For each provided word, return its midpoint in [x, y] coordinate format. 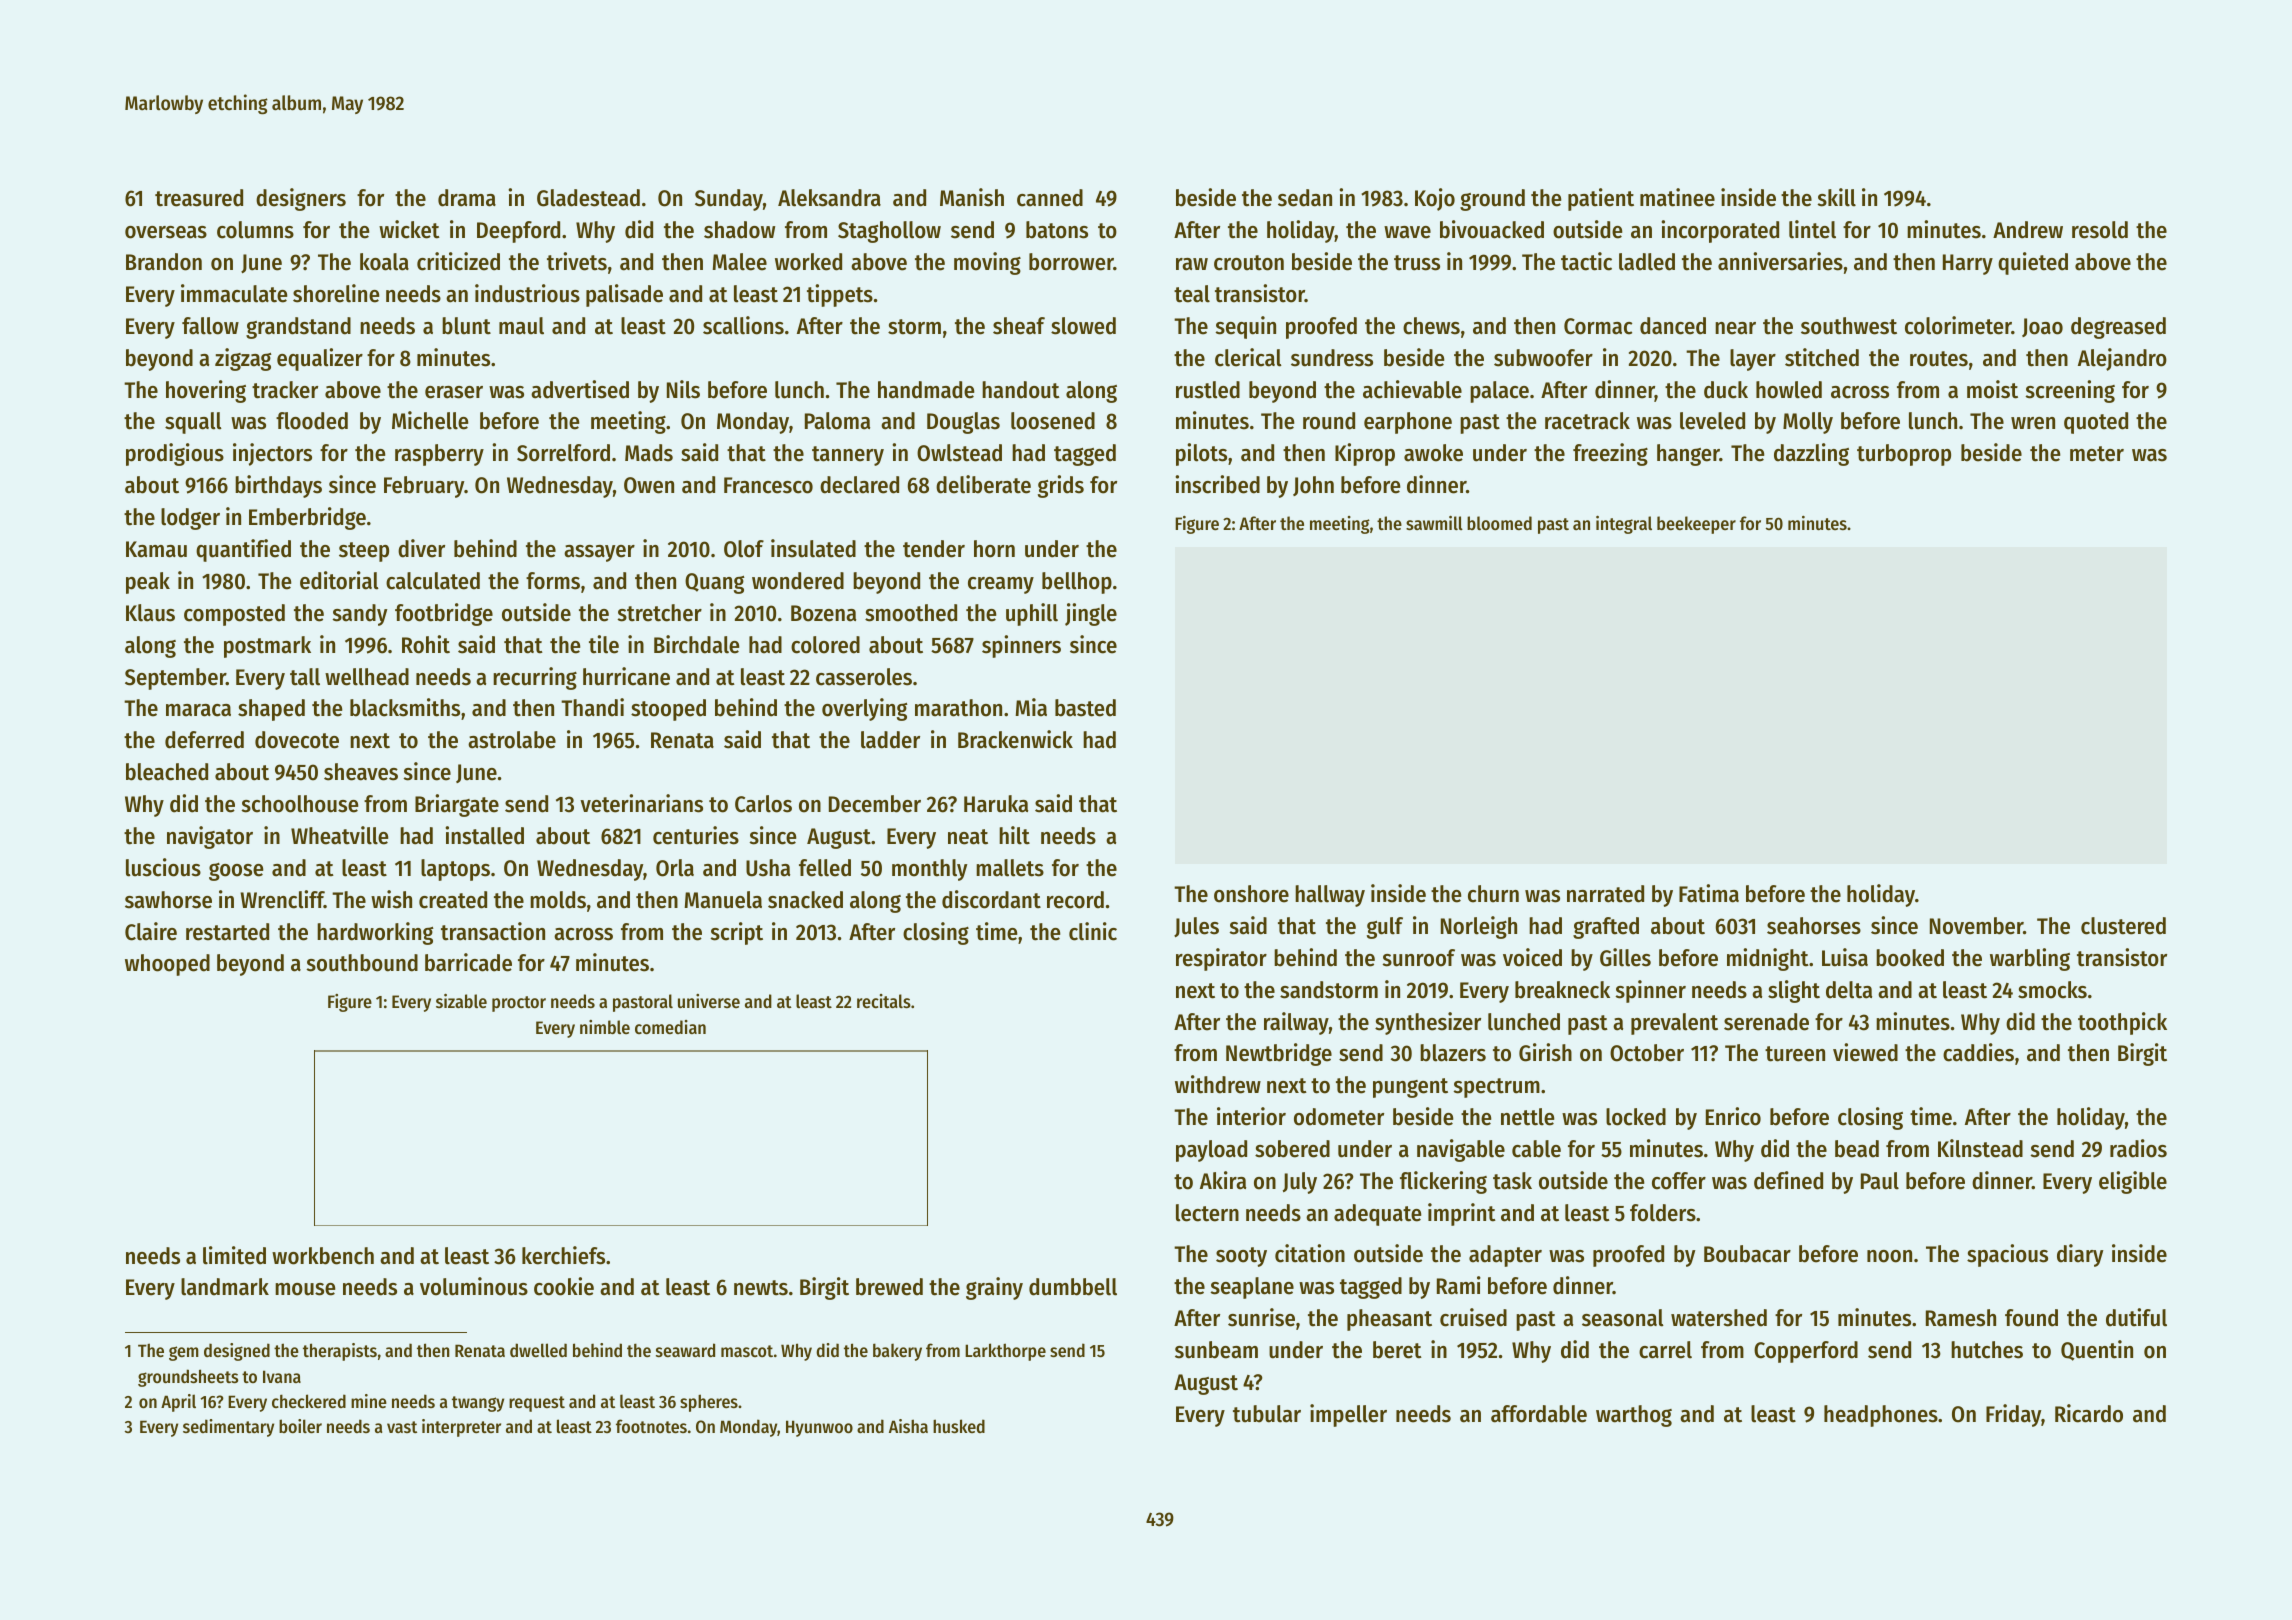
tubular [1267, 1414]
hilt [1014, 835]
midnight [1768, 959]
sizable [461, 1001]
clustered [2123, 926]
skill [1836, 197]
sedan [1305, 198]
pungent [1410, 1088]
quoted [2096, 423]
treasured [199, 198]
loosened [1053, 421]
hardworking [375, 933]
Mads [649, 453]
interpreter [461, 1428]
